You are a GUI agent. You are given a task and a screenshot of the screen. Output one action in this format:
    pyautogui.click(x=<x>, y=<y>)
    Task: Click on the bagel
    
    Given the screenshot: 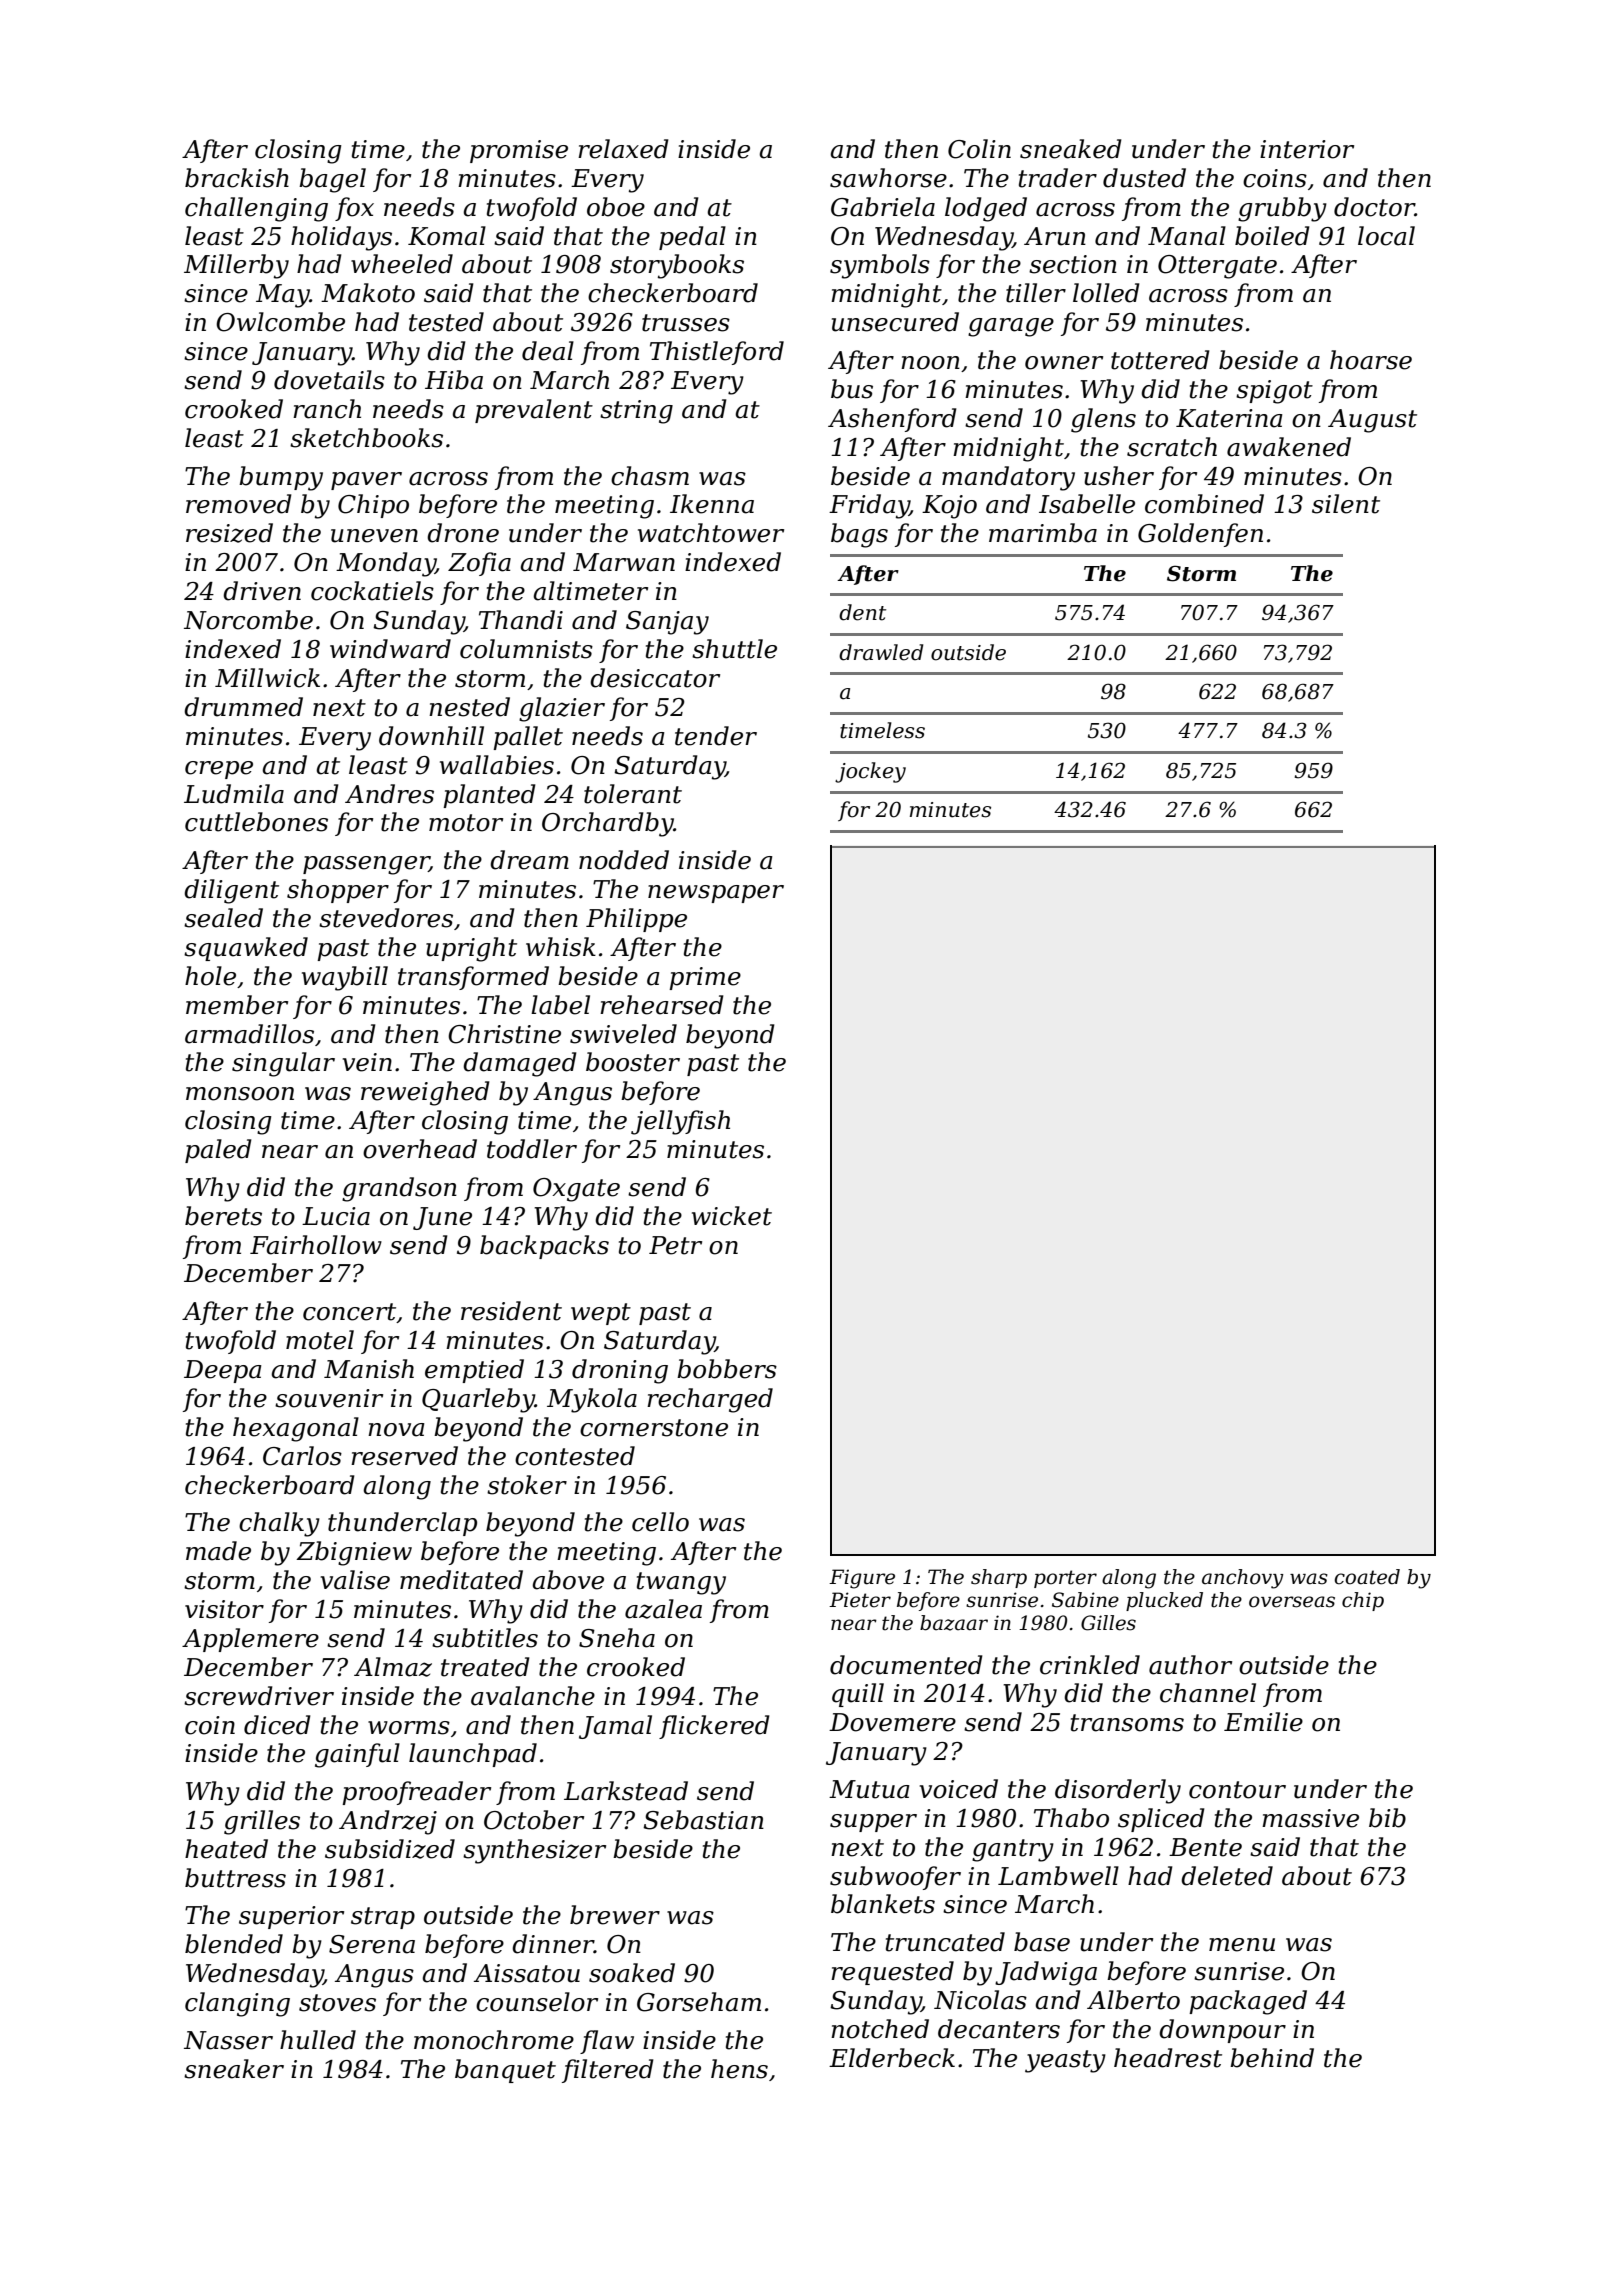 What is the action you would take?
    pyautogui.click(x=332, y=180)
